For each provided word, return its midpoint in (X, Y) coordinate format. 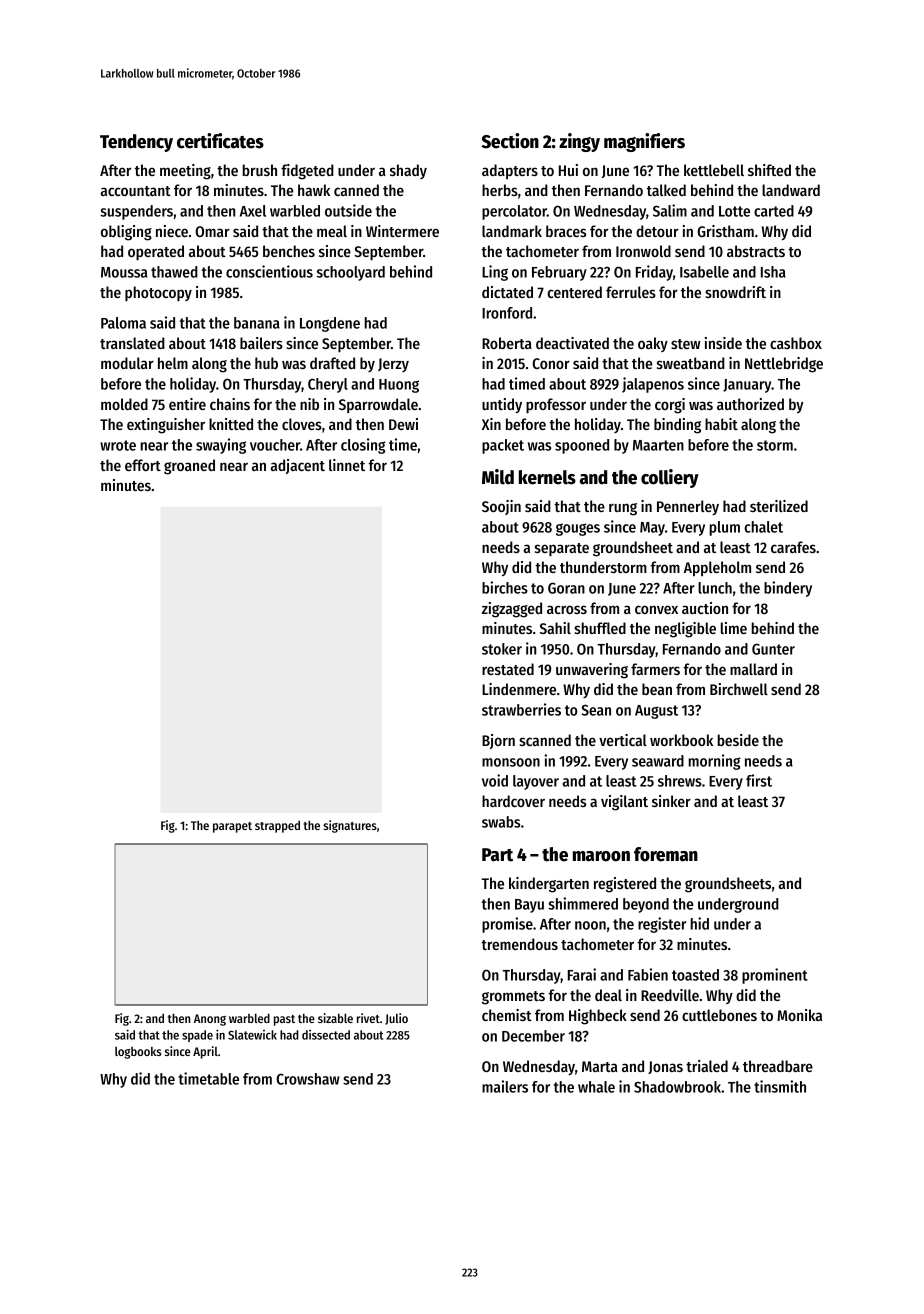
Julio (396, 1019)
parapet (232, 827)
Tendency (136, 143)
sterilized (779, 506)
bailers (261, 343)
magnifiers (644, 142)
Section (510, 141)
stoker (502, 649)
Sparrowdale (378, 405)
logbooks (138, 1052)
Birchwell (739, 689)
